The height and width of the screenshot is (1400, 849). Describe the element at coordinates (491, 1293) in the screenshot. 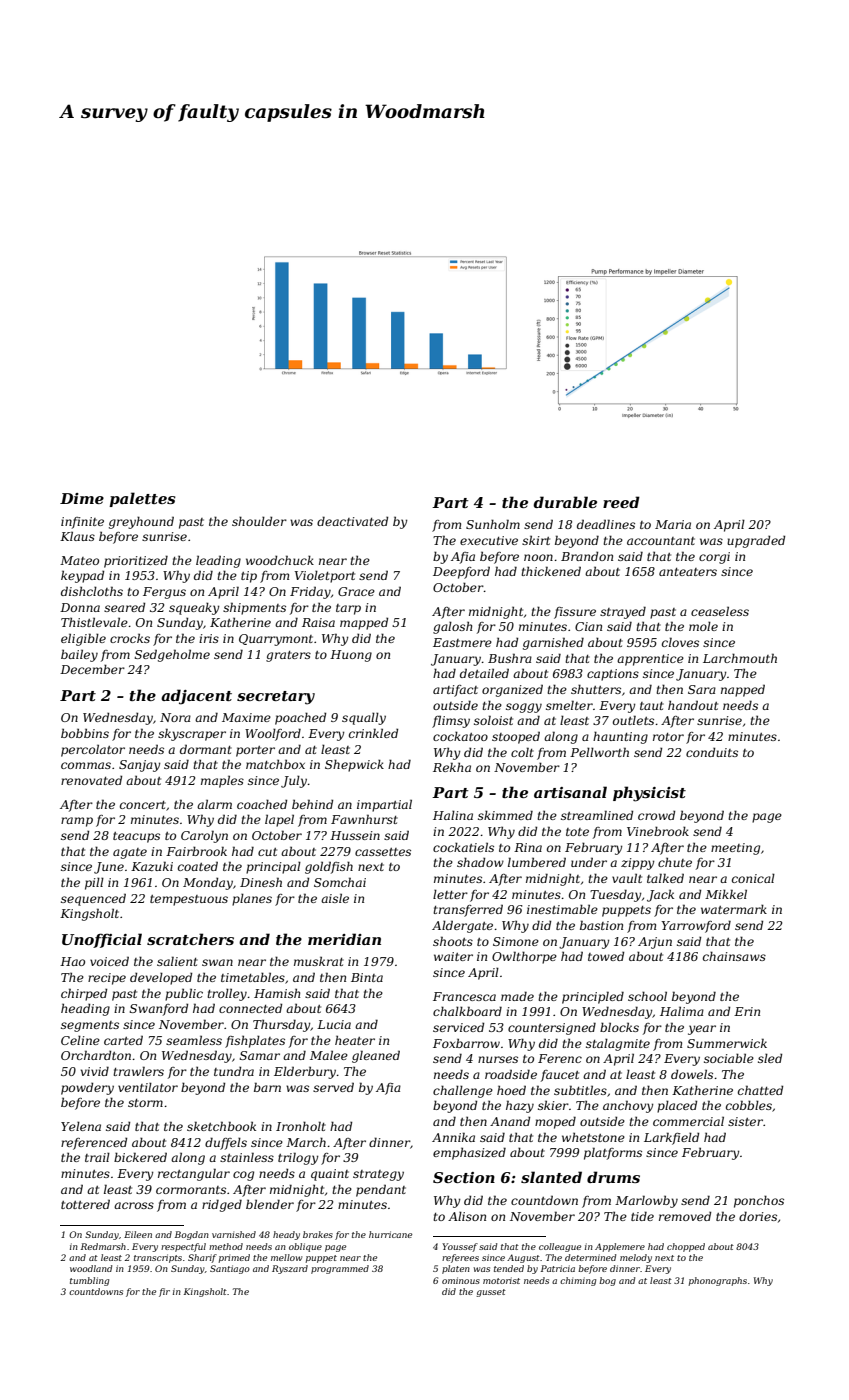

I see `gusset` at that location.
